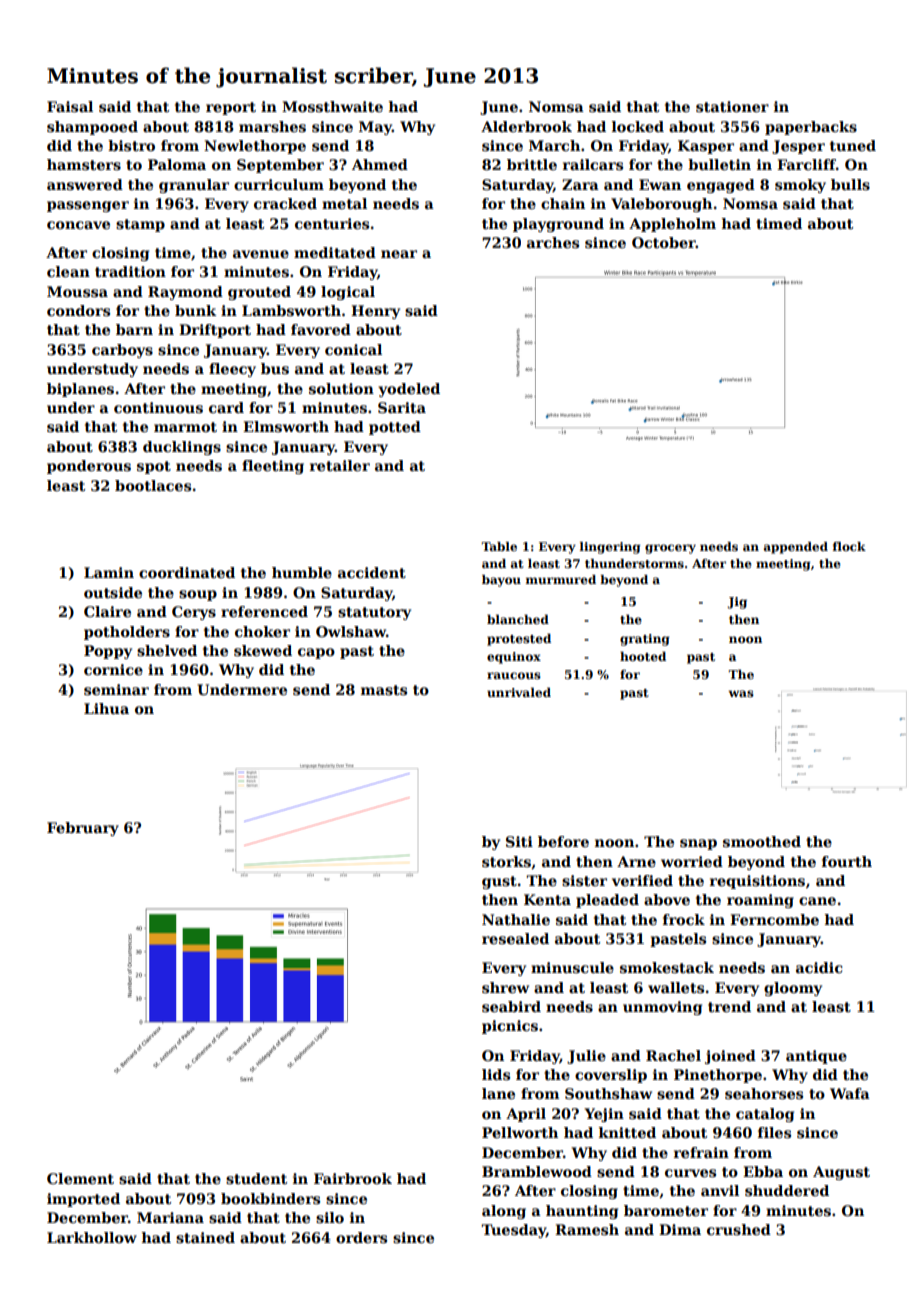 This page has height=1308, width=924. I want to click on was, so click(741, 693).
